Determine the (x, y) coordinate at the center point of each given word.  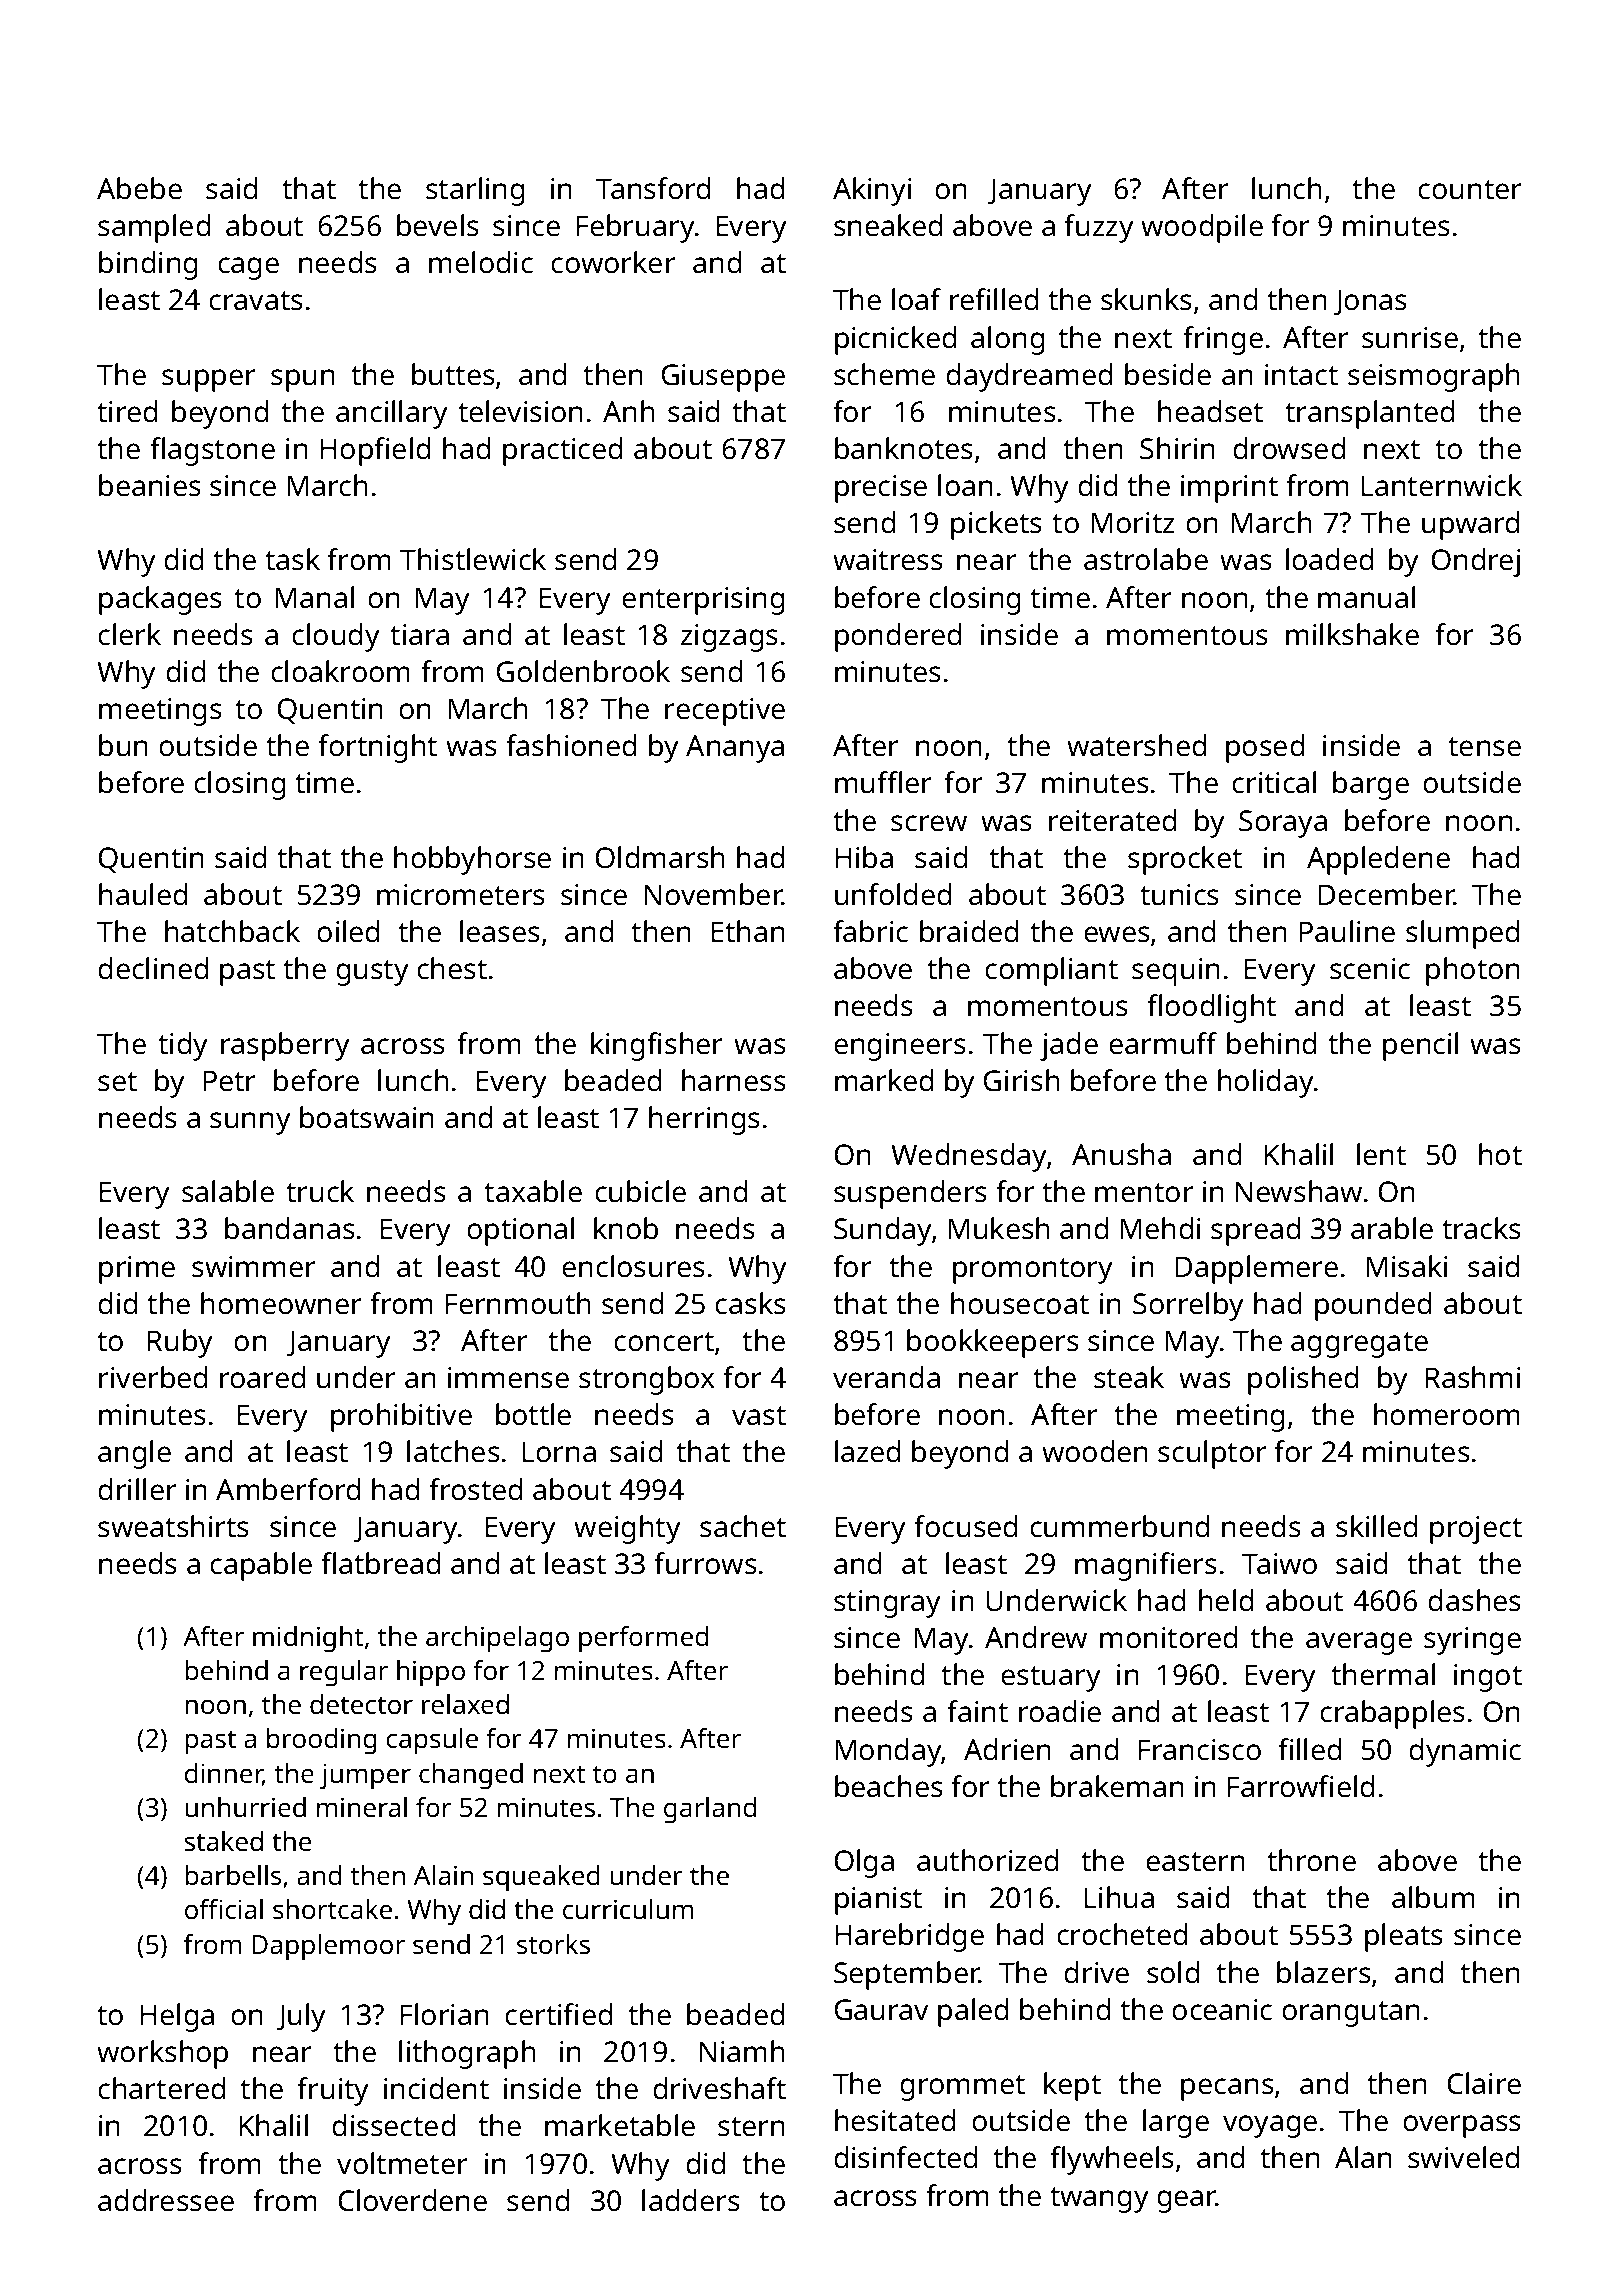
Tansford (653, 188)
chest (452, 968)
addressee (166, 2200)
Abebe (139, 188)
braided (969, 931)
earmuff (1163, 1043)
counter (1469, 190)
